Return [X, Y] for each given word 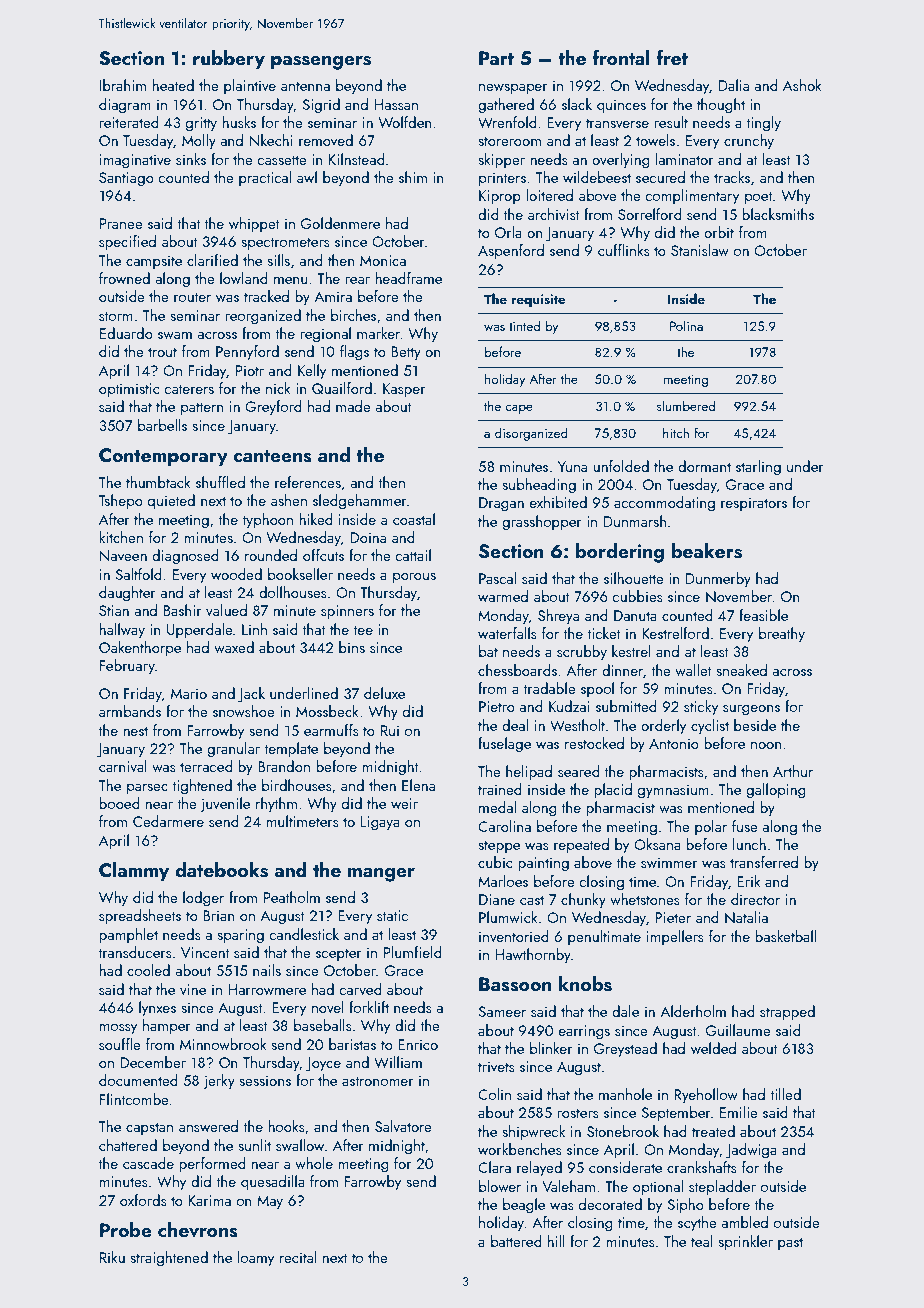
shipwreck [533, 1132]
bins [352, 647]
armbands [130, 711]
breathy [782, 635]
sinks [191, 159]
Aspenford [511, 251]
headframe [408, 278]
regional [325, 335]
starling [758, 468]
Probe [126, 1229]
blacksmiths [778, 214]
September [676, 1113]
